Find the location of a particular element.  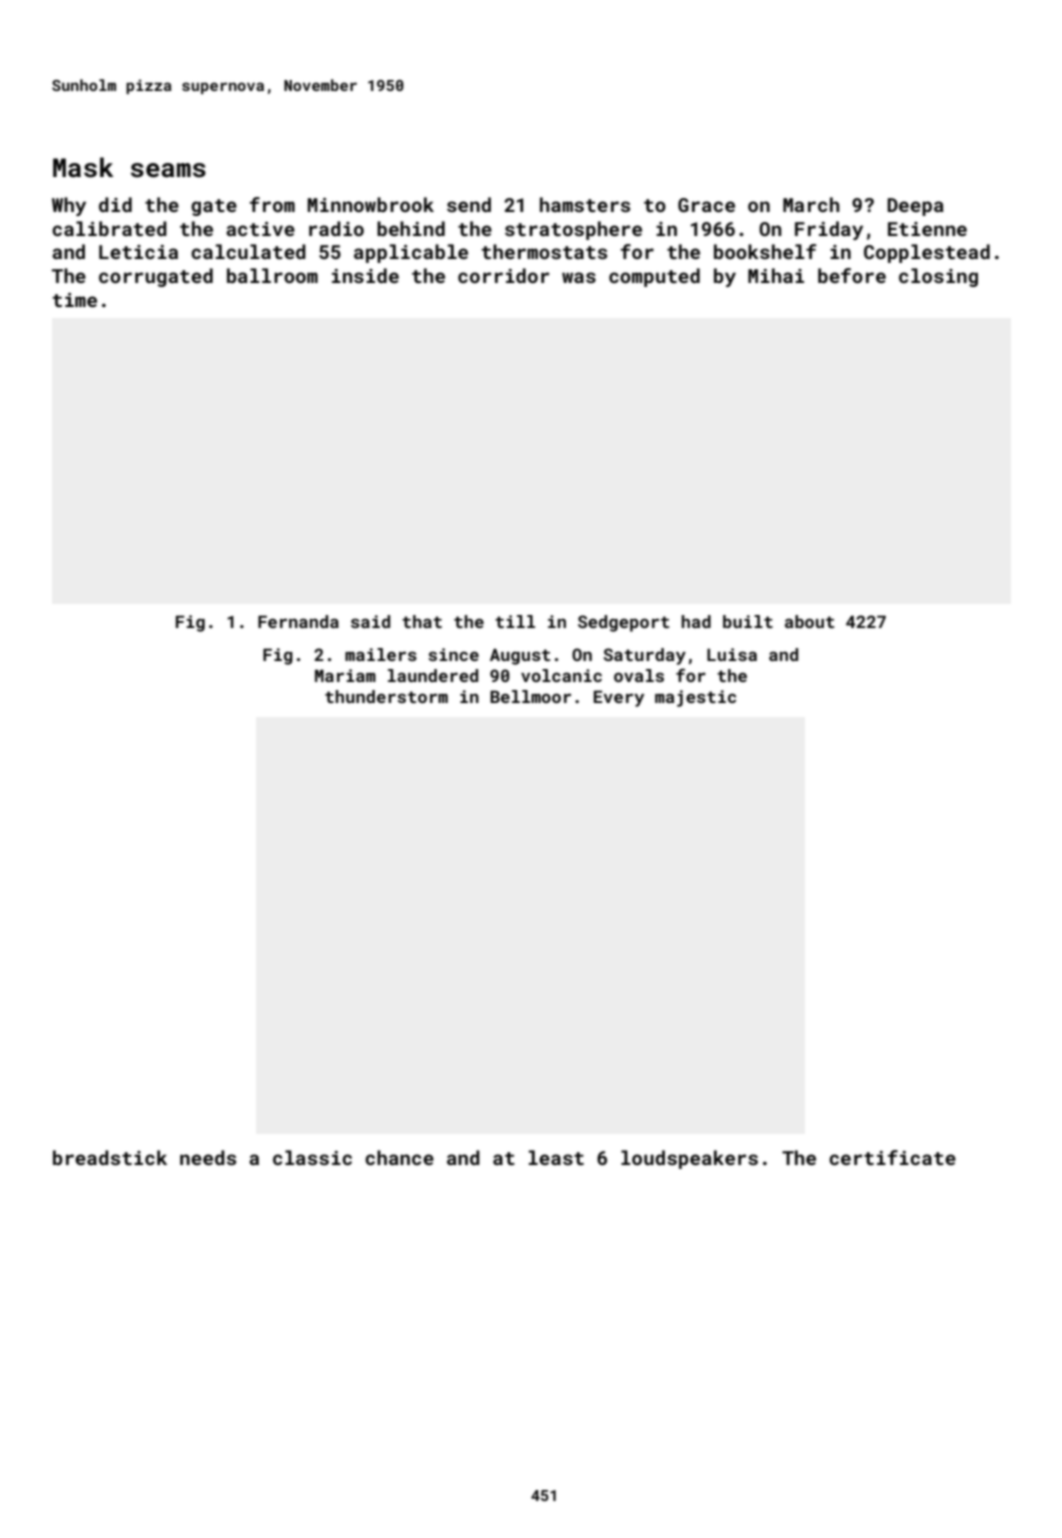

least is located at coordinates (556, 1157).
